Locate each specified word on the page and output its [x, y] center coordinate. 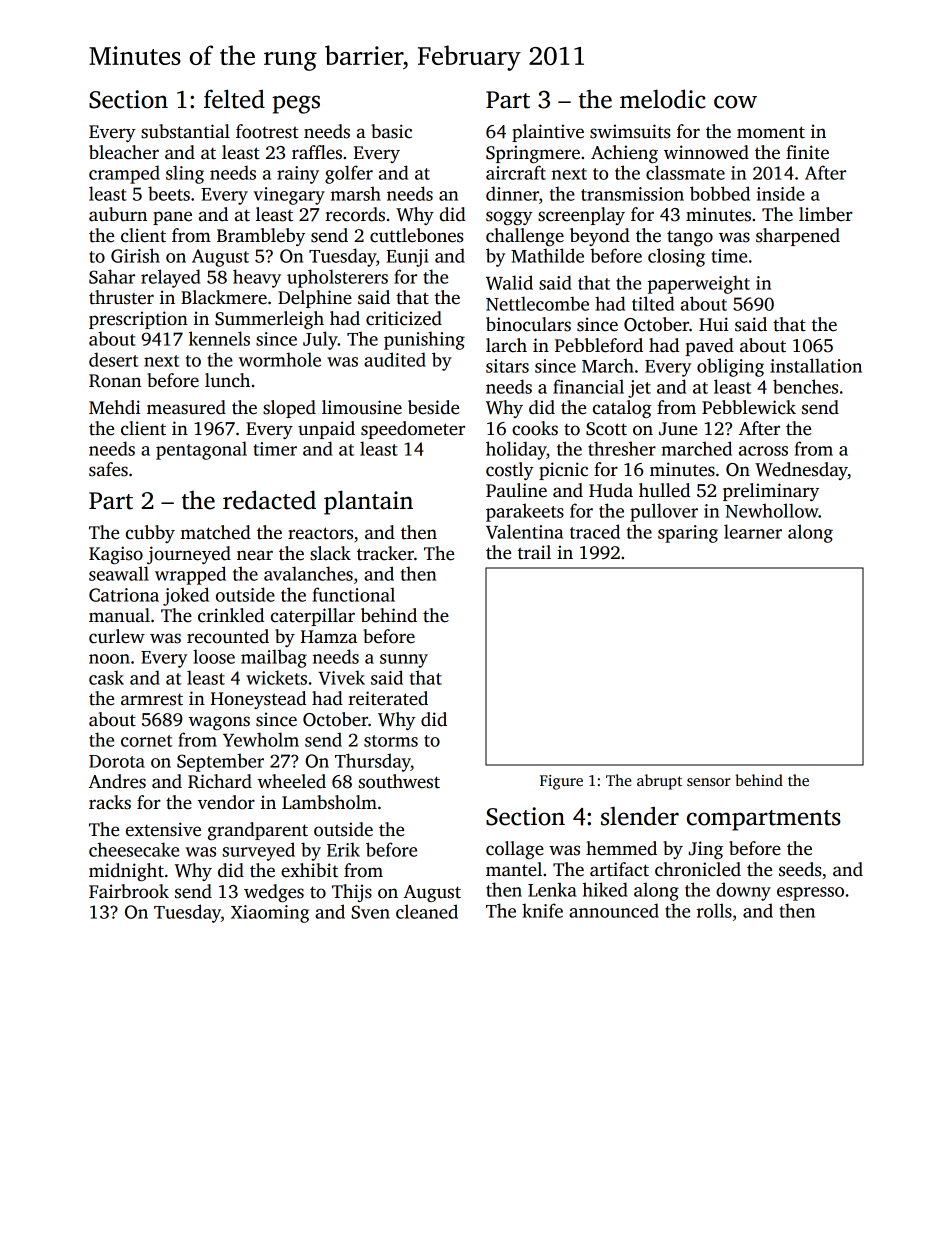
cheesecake [134, 849]
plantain [368, 502]
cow [735, 102]
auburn [118, 214]
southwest [399, 781]
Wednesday [801, 471]
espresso [810, 894]
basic [391, 131]
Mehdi [115, 407]
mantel [514, 869]
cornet [146, 741]
